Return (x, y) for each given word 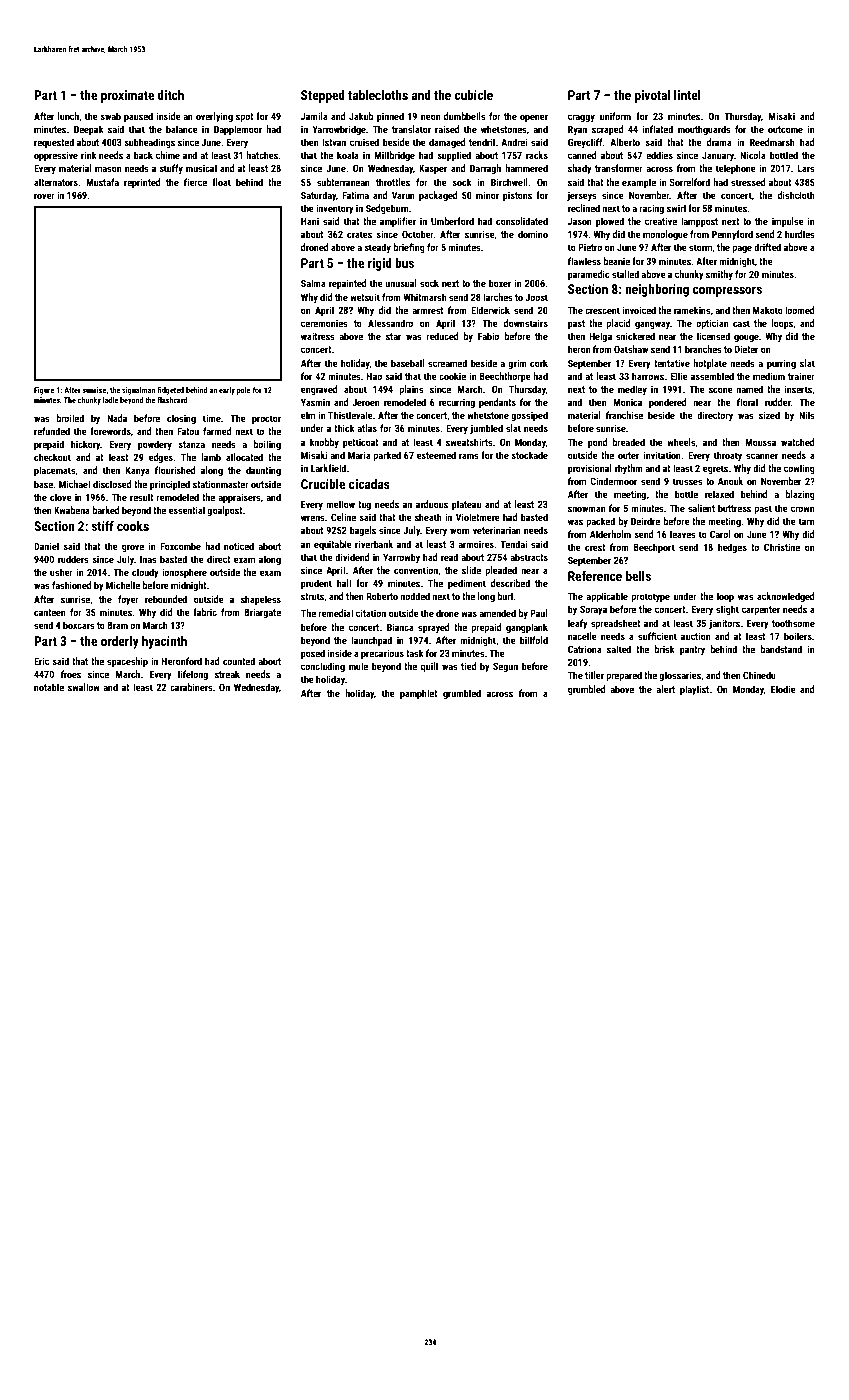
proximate (127, 96)
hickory (86, 445)
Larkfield (328, 468)
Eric (41, 661)
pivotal (652, 96)
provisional (590, 469)
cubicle (473, 95)
